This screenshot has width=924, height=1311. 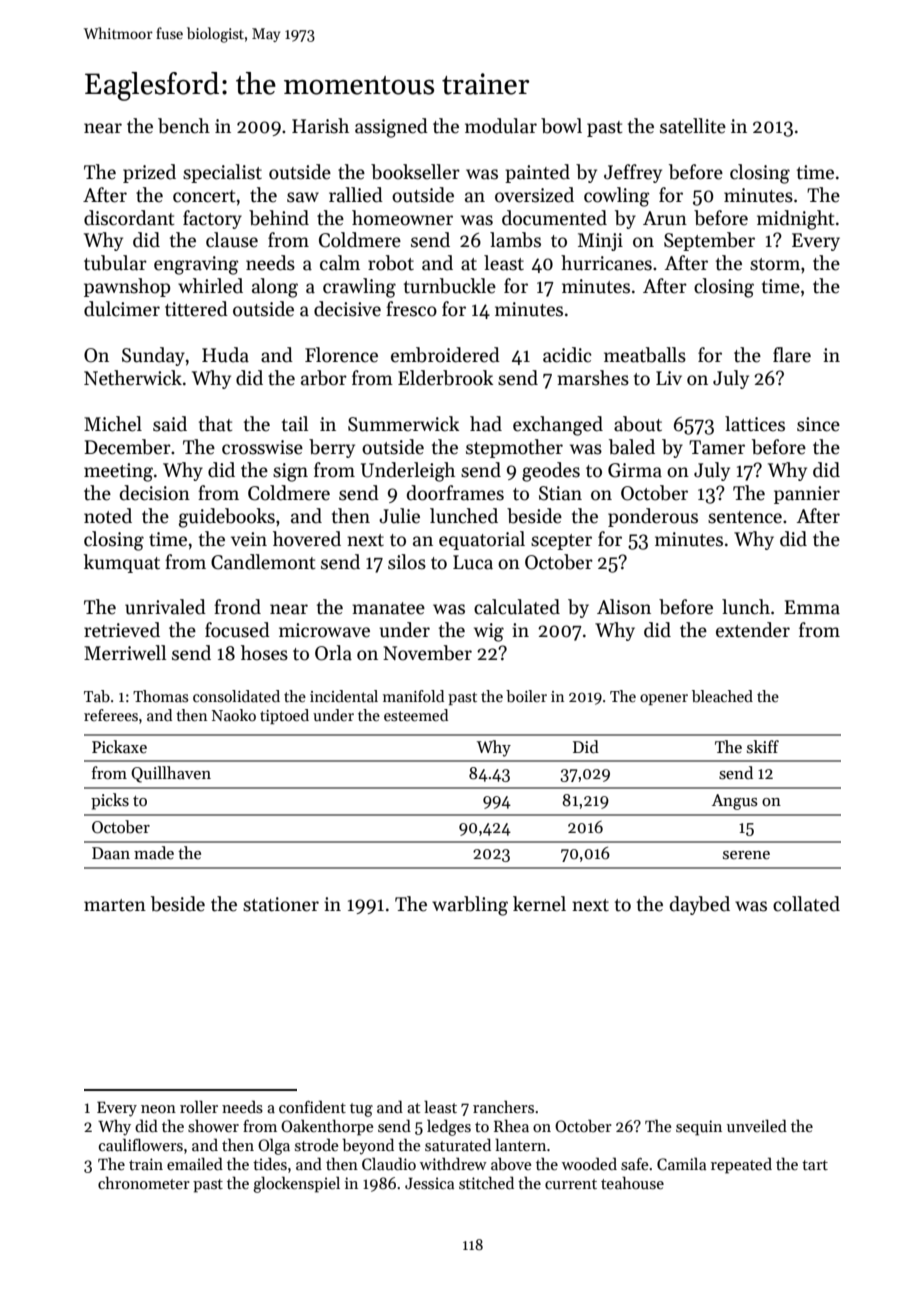 What do you see at coordinates (664, 699) in the screenshot?
I see `opener` at bounding box center [664, 699].
